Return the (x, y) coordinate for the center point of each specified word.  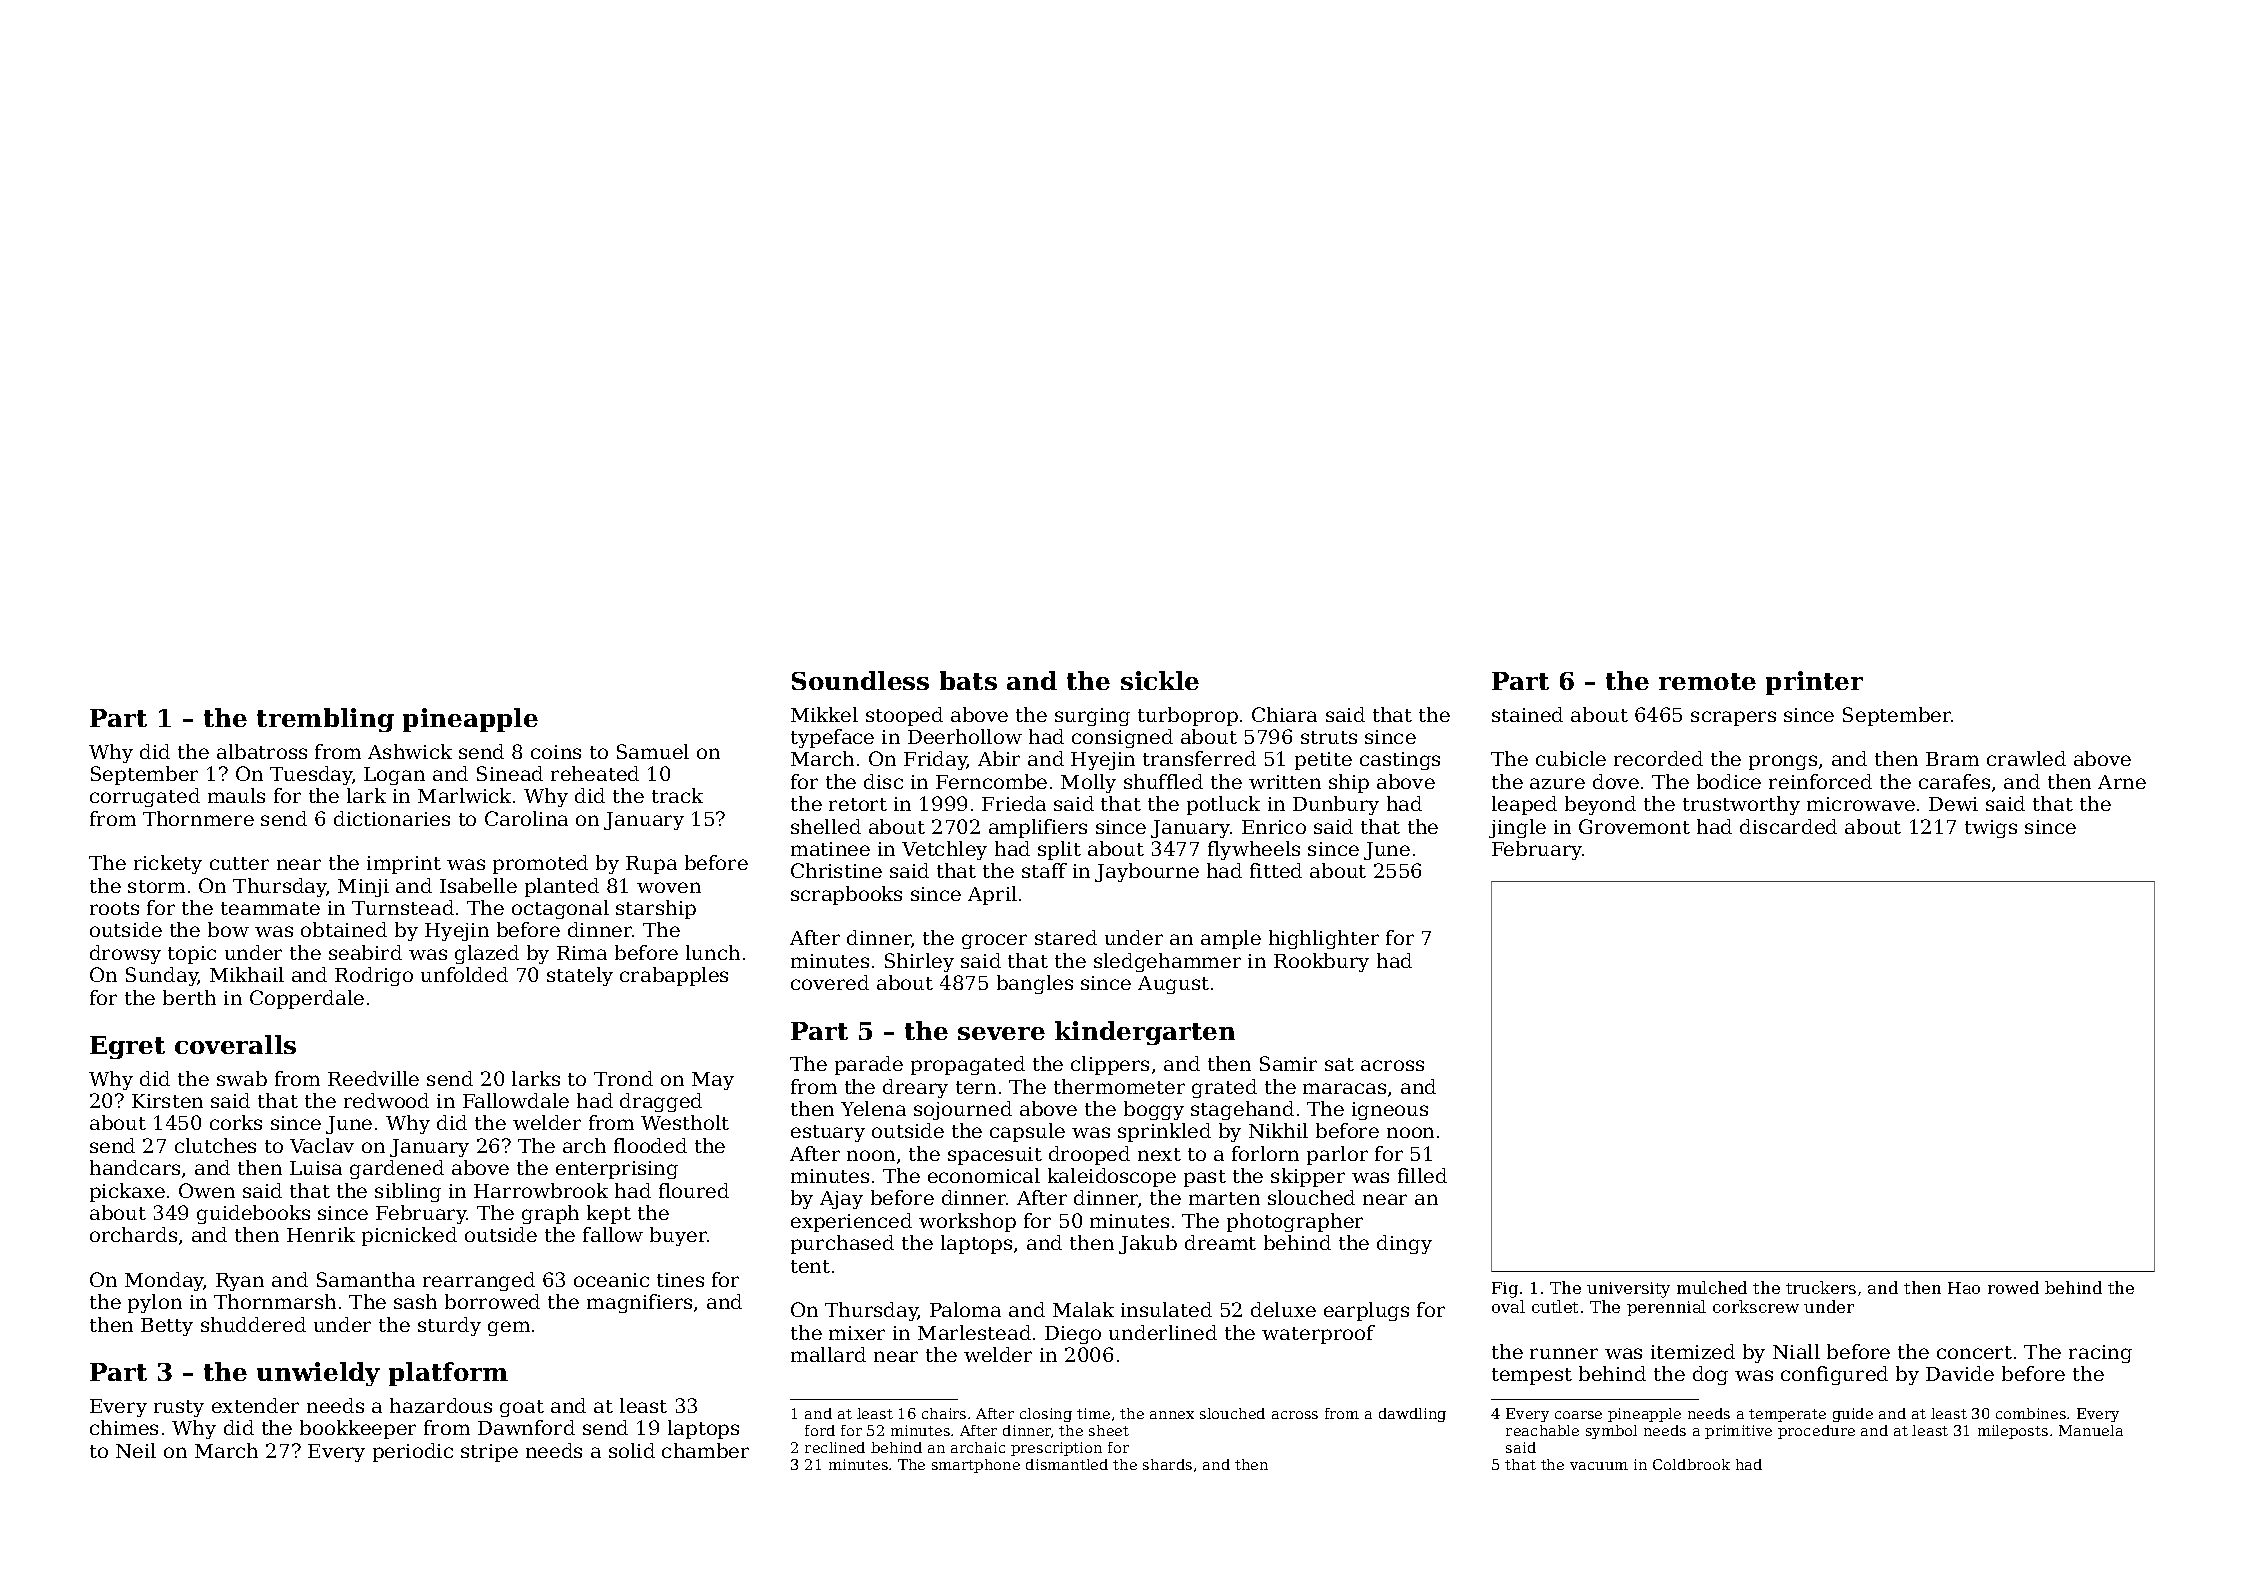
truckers (1821, 1287)
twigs (1991, 829)
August (1173, 985)
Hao (1964, 1288)
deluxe (1283, 1309)
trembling (325, 720)
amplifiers (1038, 828)
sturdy (449, 1326)
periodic (413, 1452)
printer (1814, 683)
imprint (404, 865)
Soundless (860, 680)
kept (609, 1214)
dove (1616, 781)
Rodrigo (374, 976)
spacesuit (995, 1156)
